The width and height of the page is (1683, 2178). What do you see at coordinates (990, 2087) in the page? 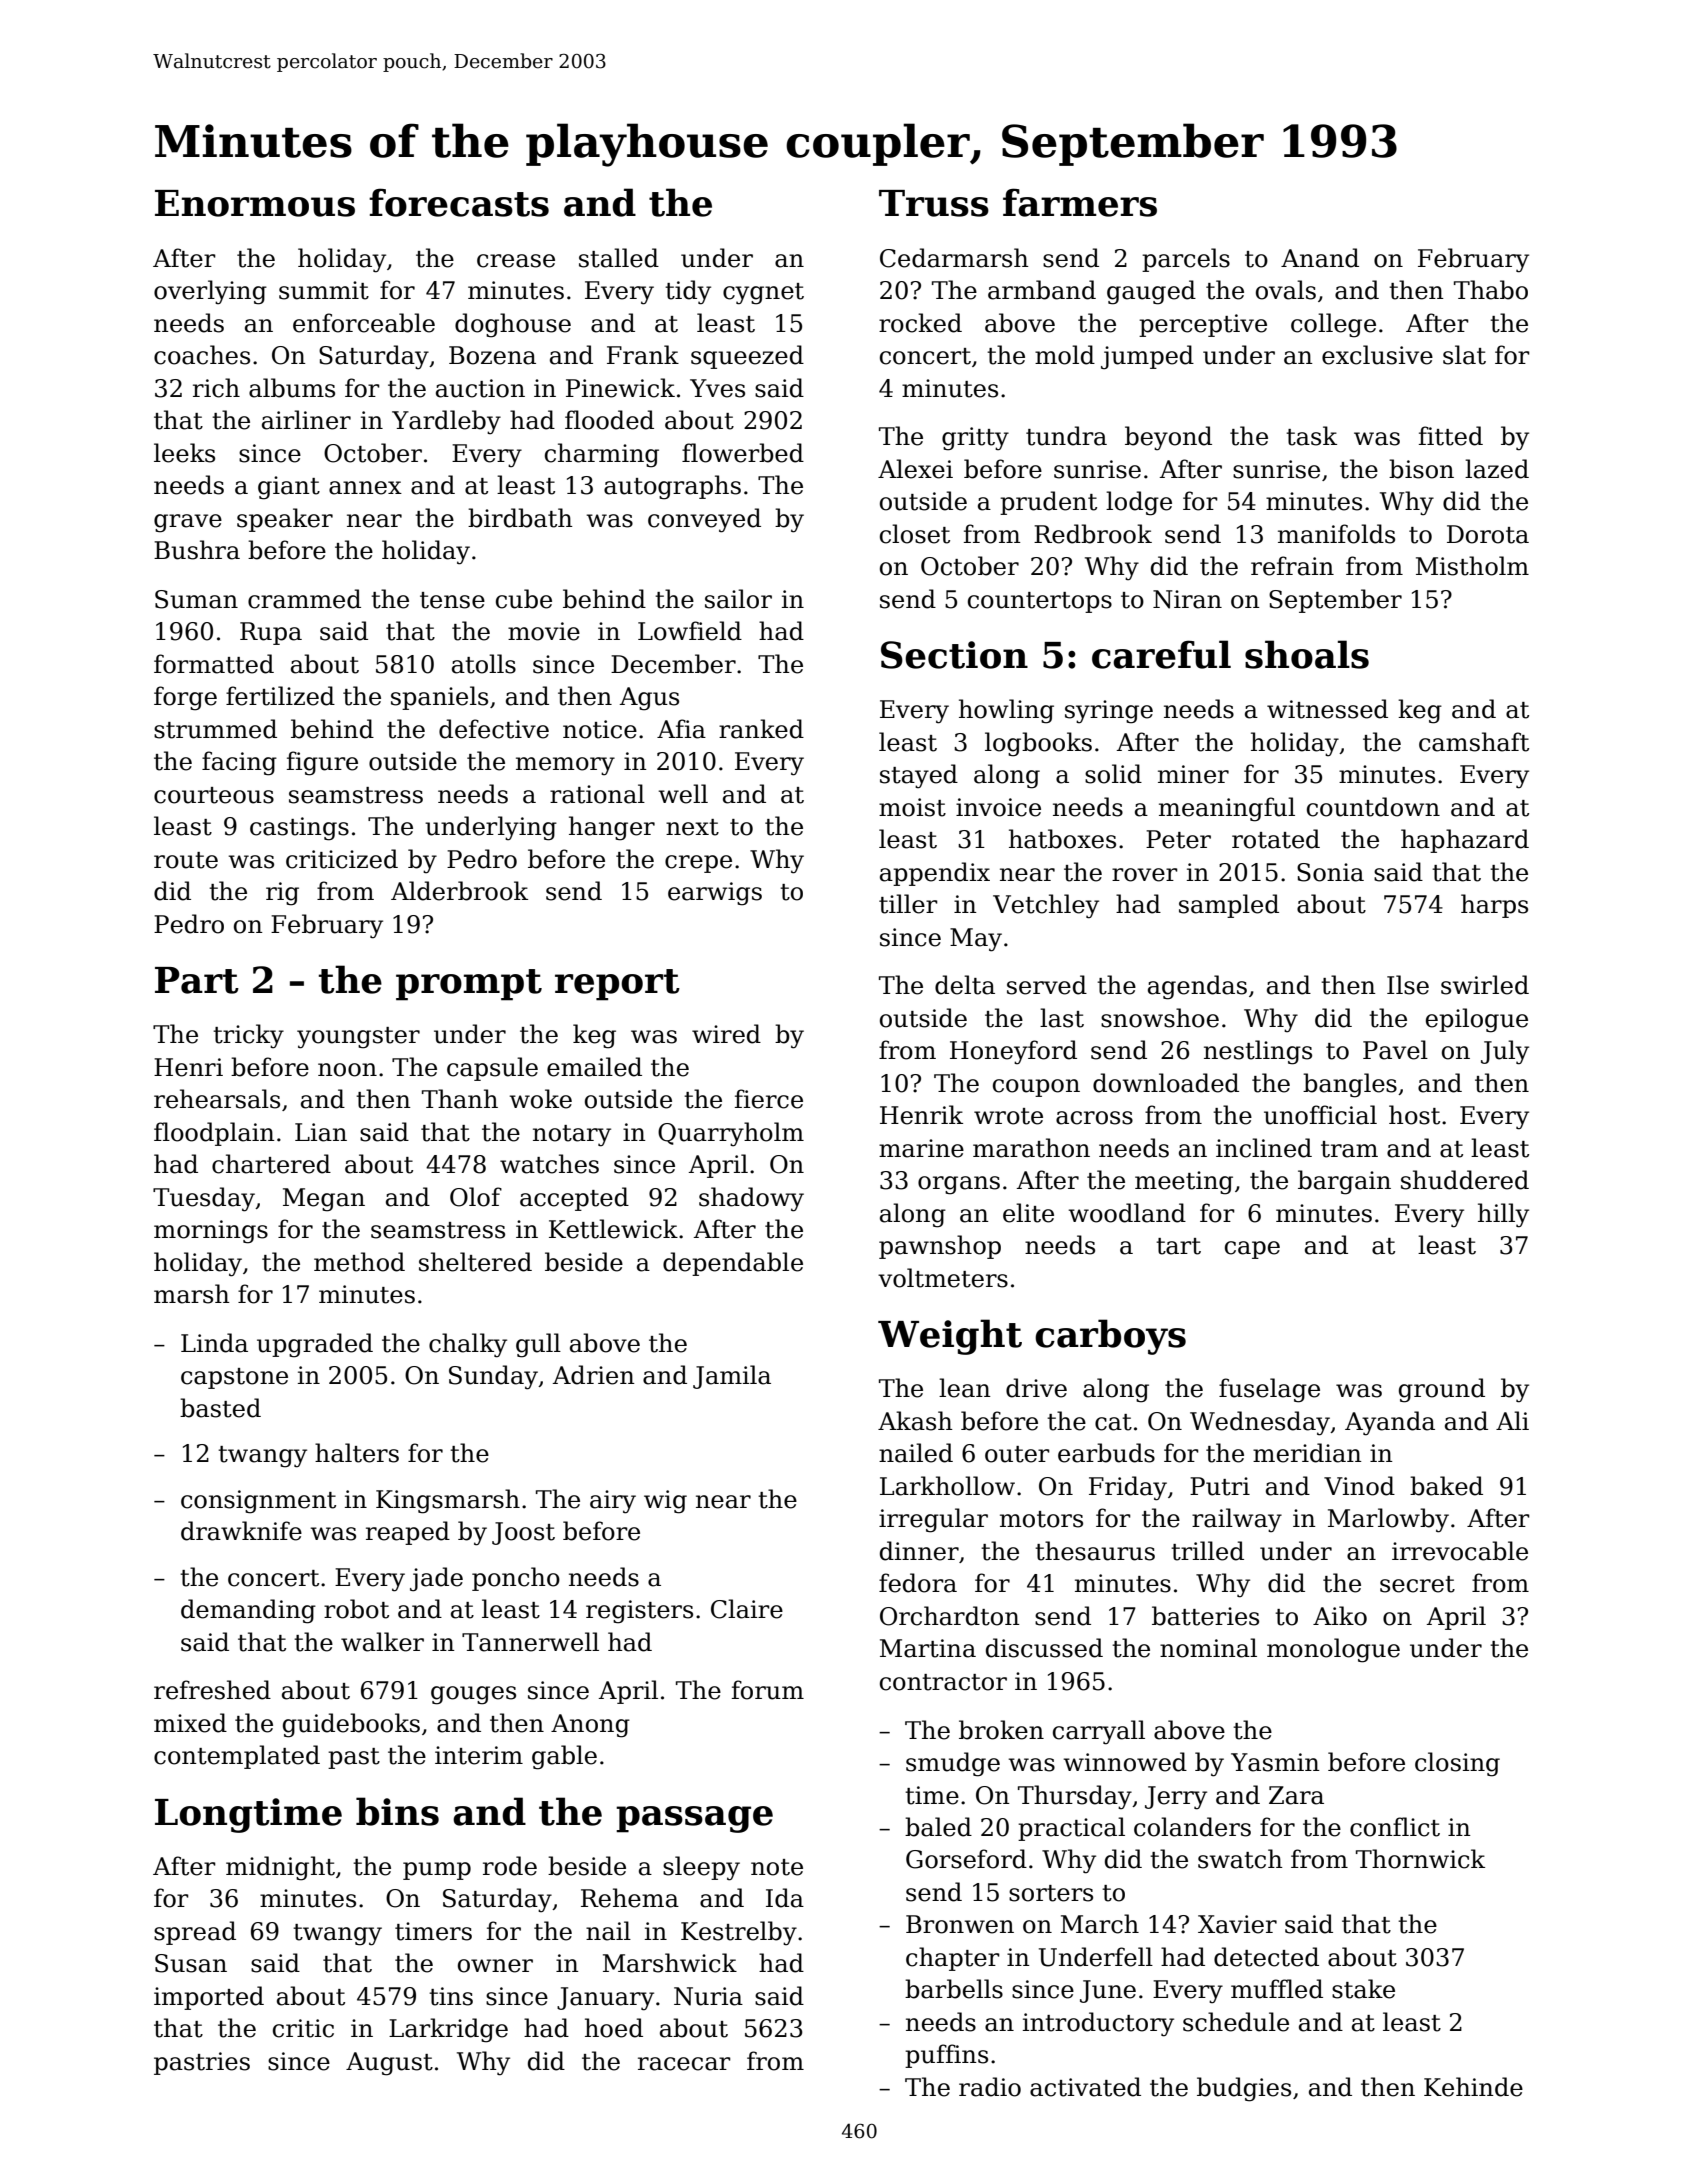
I see `radio` at bounding box center [990, 2087].
